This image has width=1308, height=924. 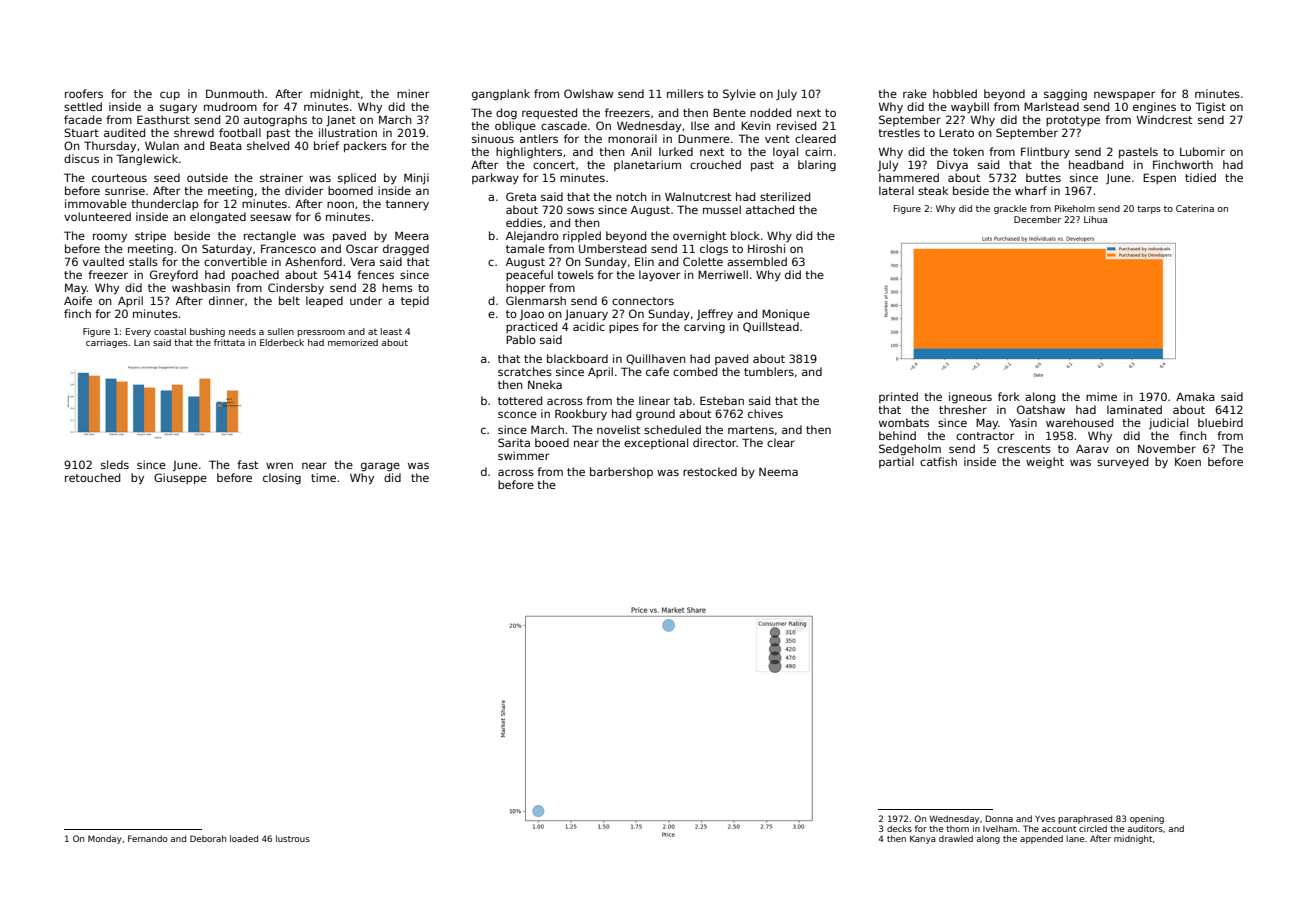 What do you see at coordinates (999, 818) in the image?
I see `Donna` at bounding box center [999, 818].
